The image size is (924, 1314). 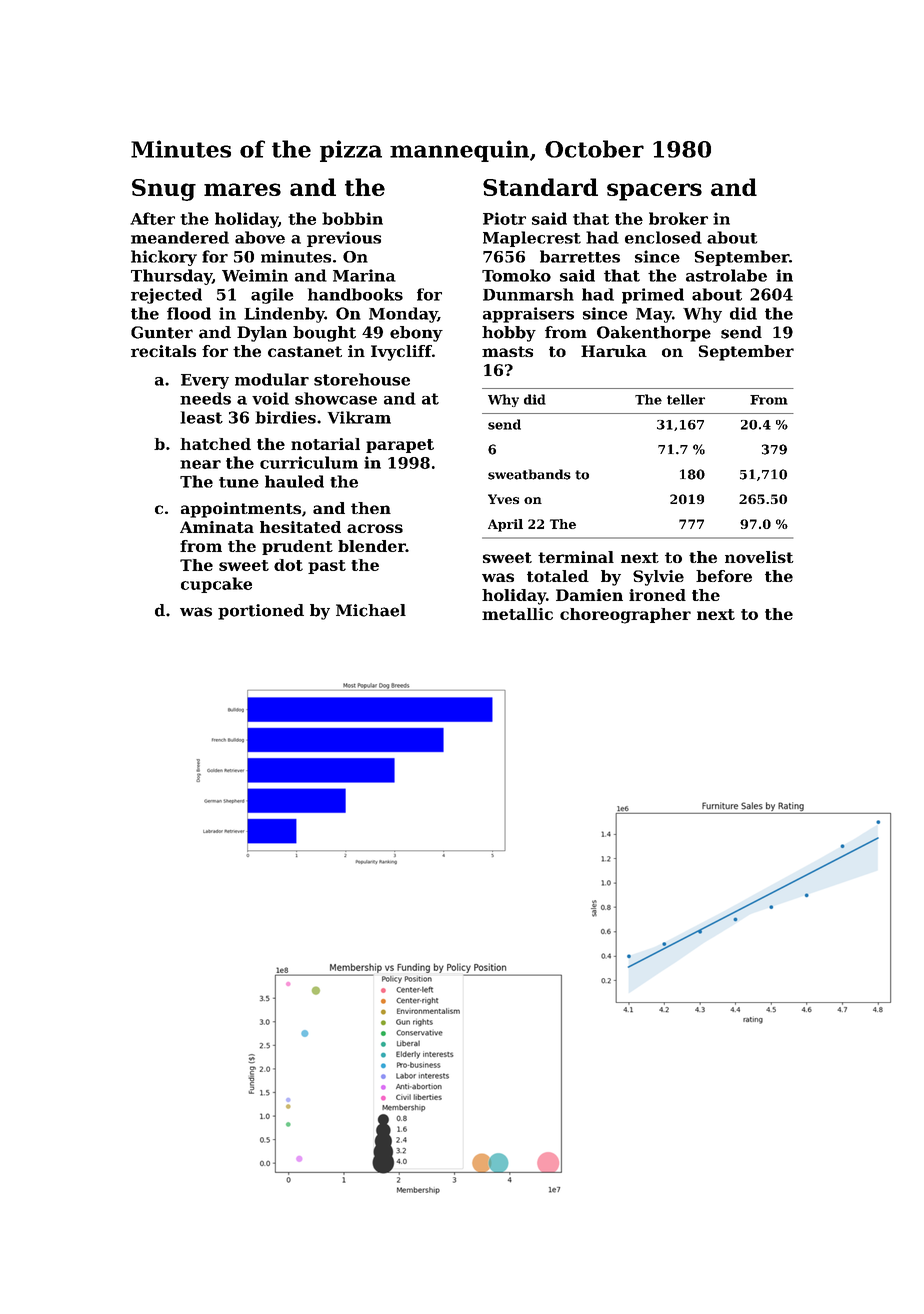 I want to click on ebony, so click(x=416, y=334).
